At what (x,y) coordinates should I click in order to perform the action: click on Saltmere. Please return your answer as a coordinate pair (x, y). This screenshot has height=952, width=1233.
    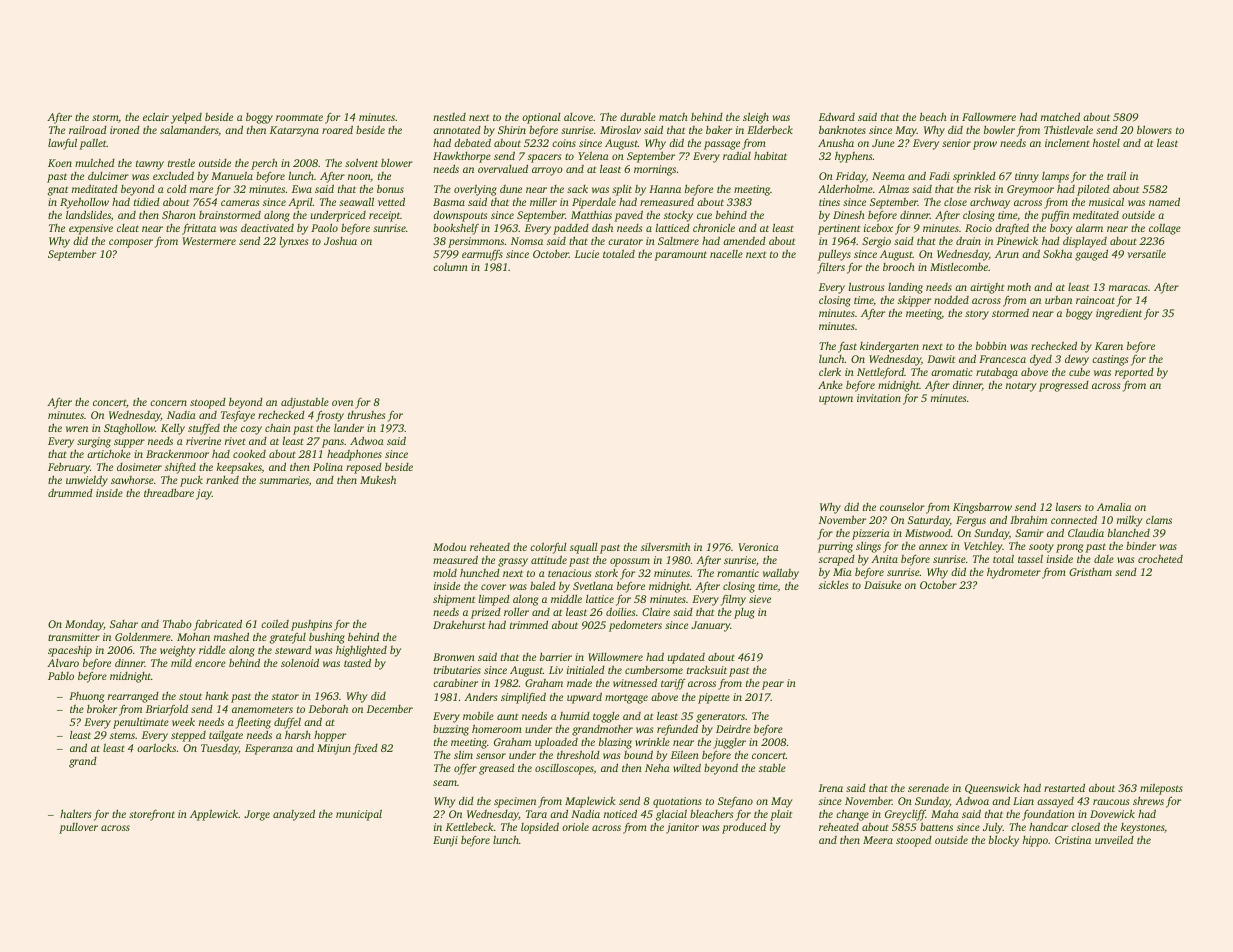
    Looking at the image, I should click on (678, 241).
